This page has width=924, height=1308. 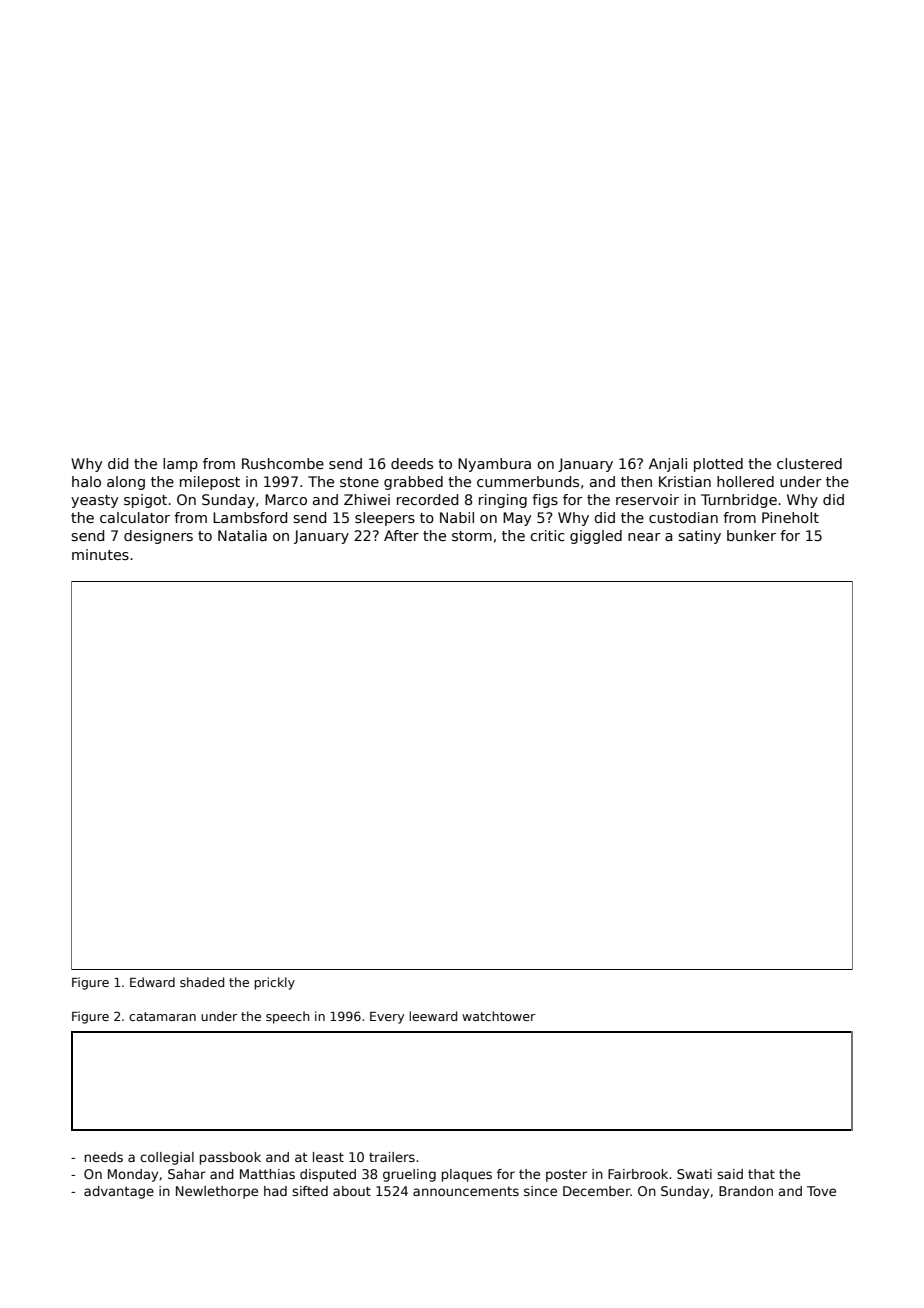 What do you see at coordinates (152, 982) in the page?
I see `Edward` at bounding box center [152, 982].
